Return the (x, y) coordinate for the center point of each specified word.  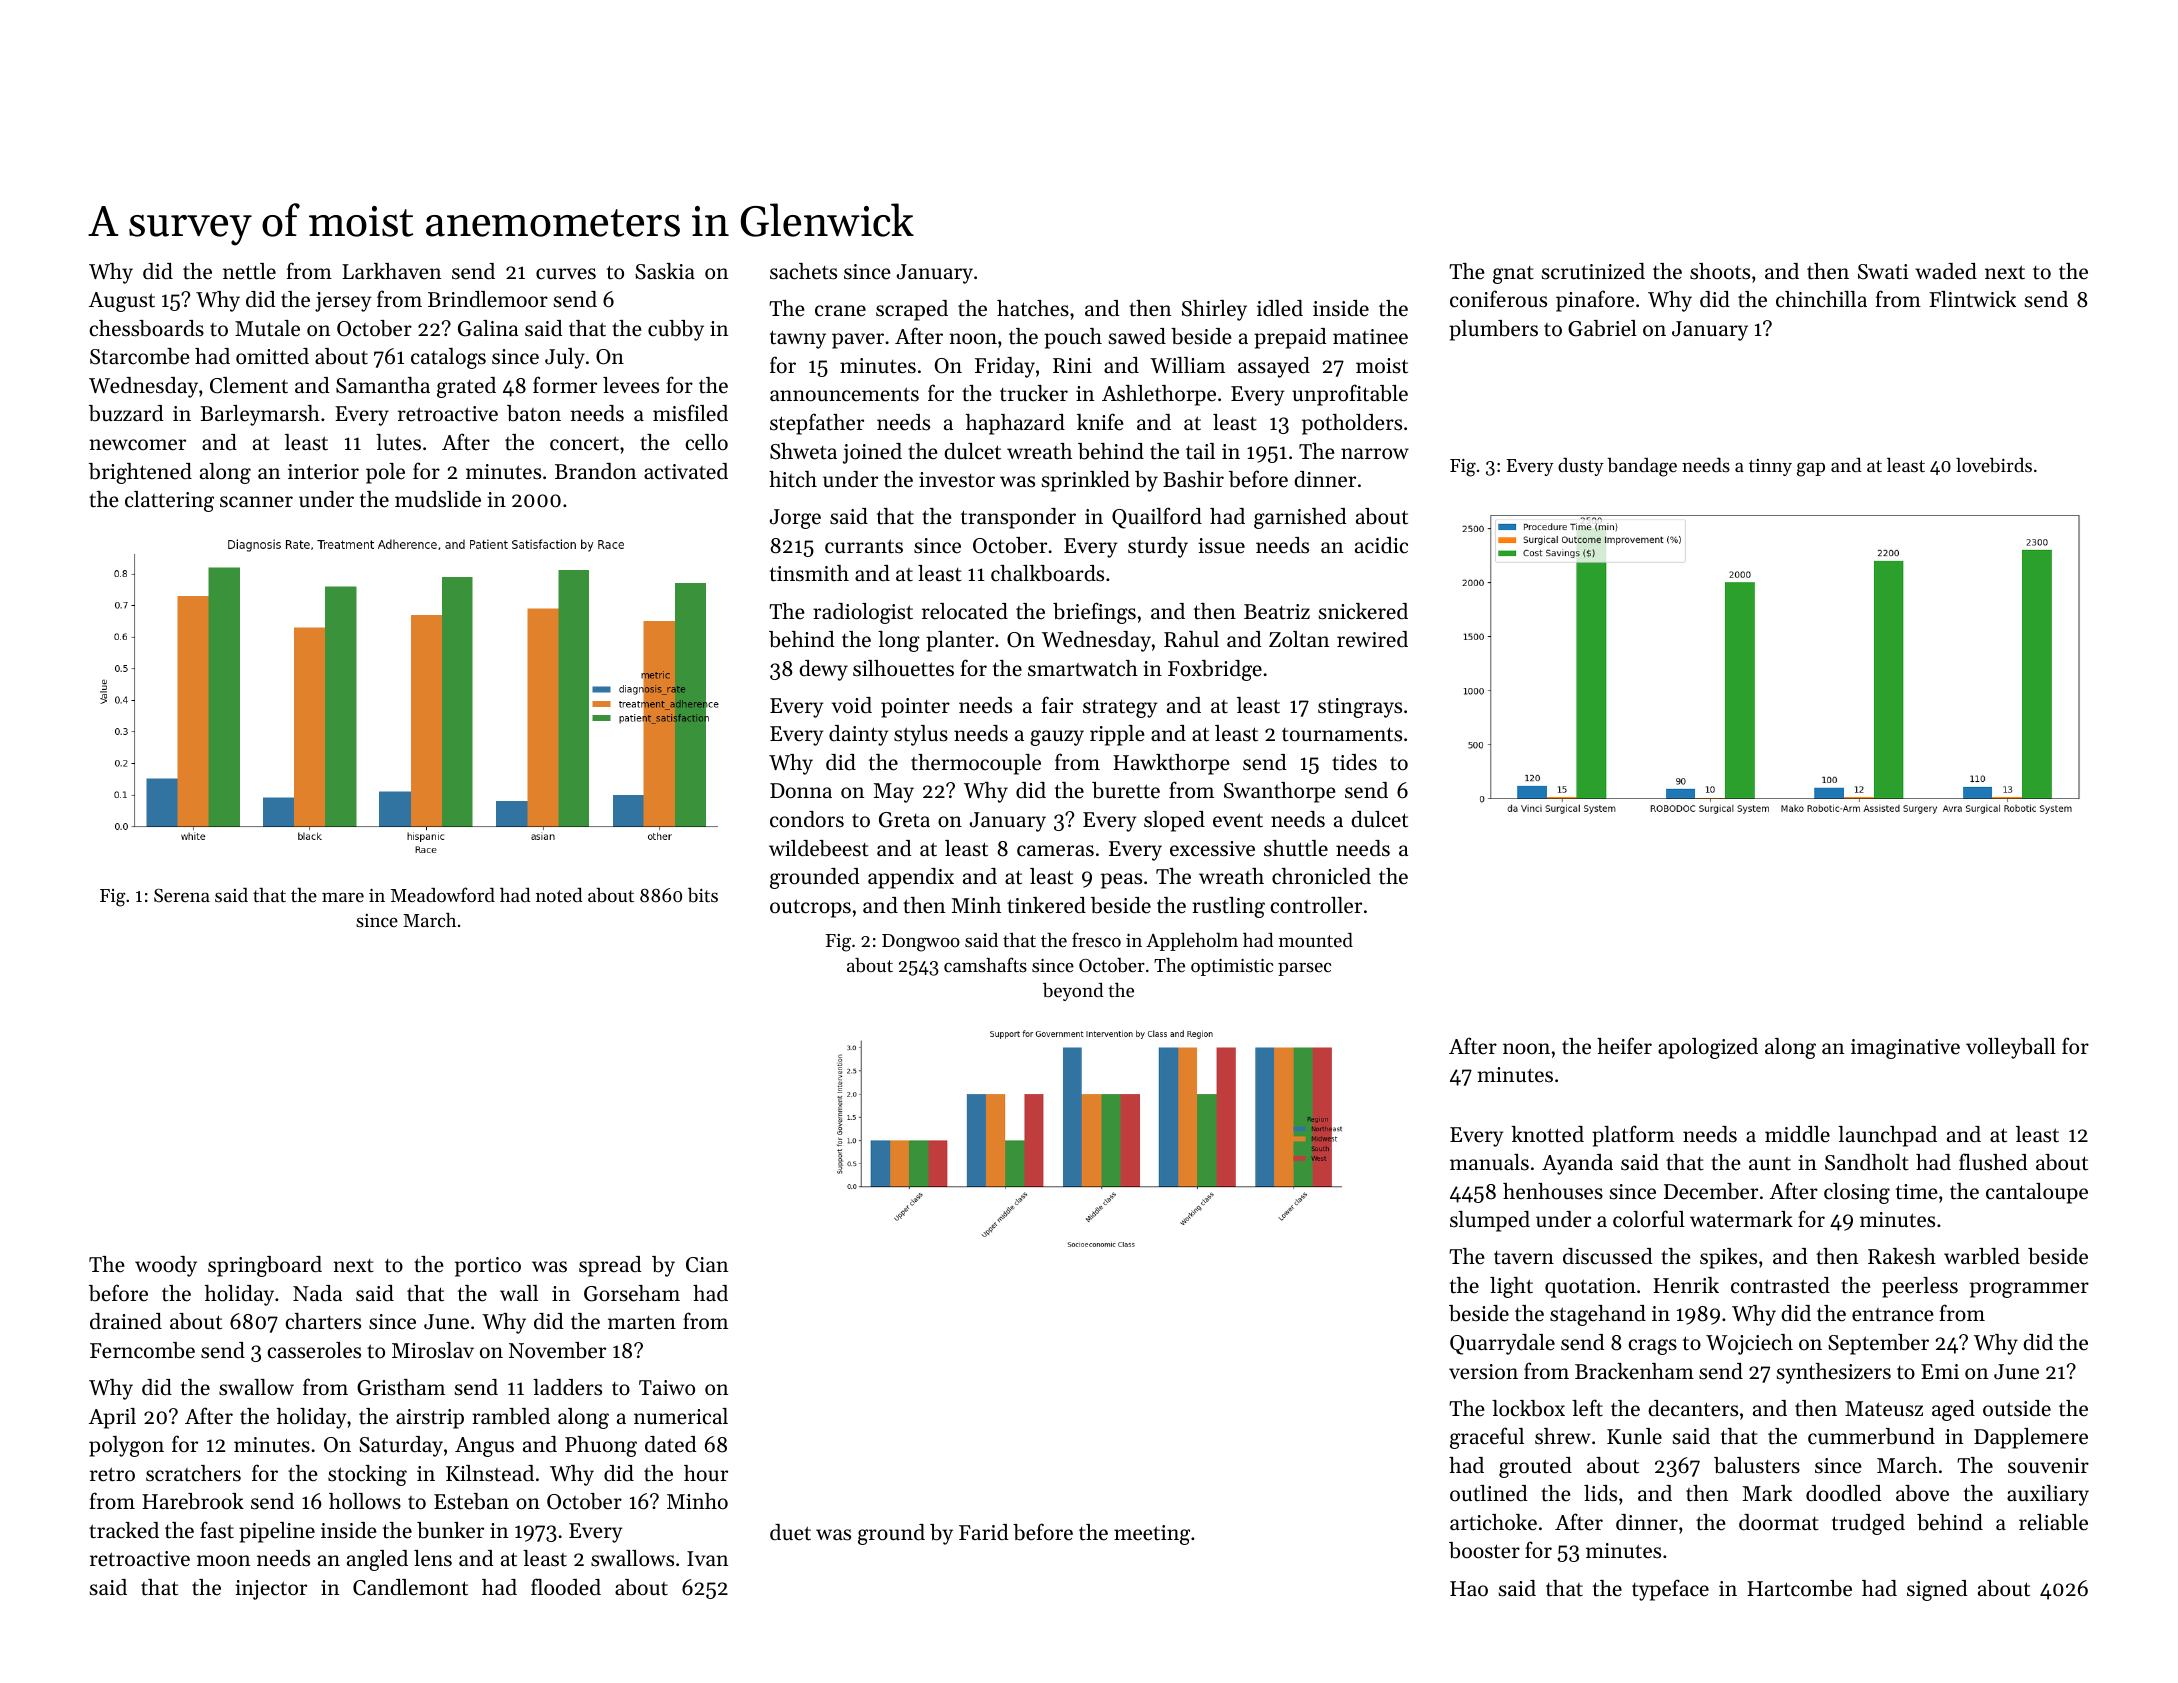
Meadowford (443, 894)
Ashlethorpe (1159, 395)
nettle (249, 271)
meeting (1152, 1535)
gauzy (1057, 738)
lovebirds (1994, 465)
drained (126, 1321)
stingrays (1360, 708)
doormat (1779, 1522)
